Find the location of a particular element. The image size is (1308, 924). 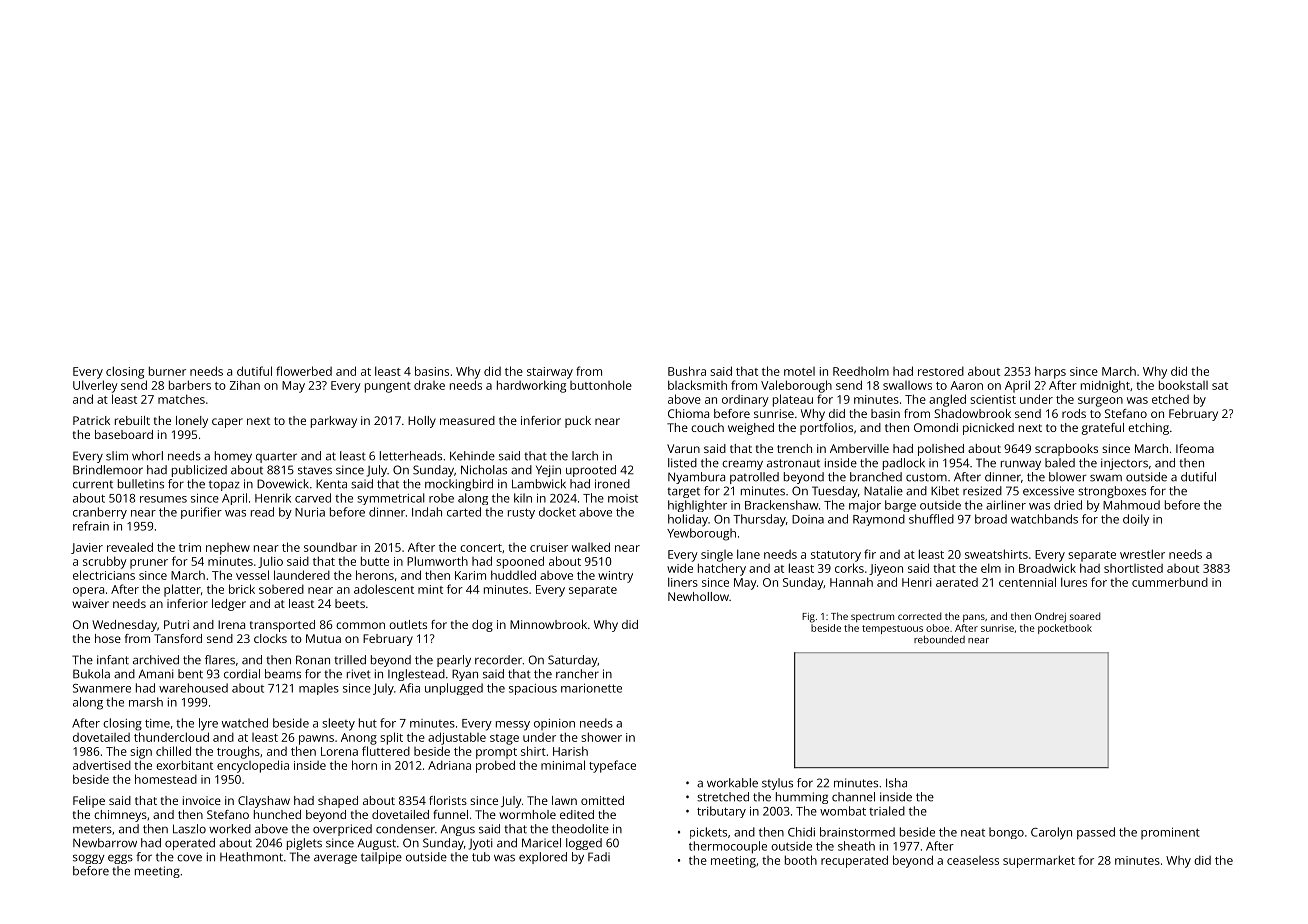

prominent is located at coordinates (1170, 833).
